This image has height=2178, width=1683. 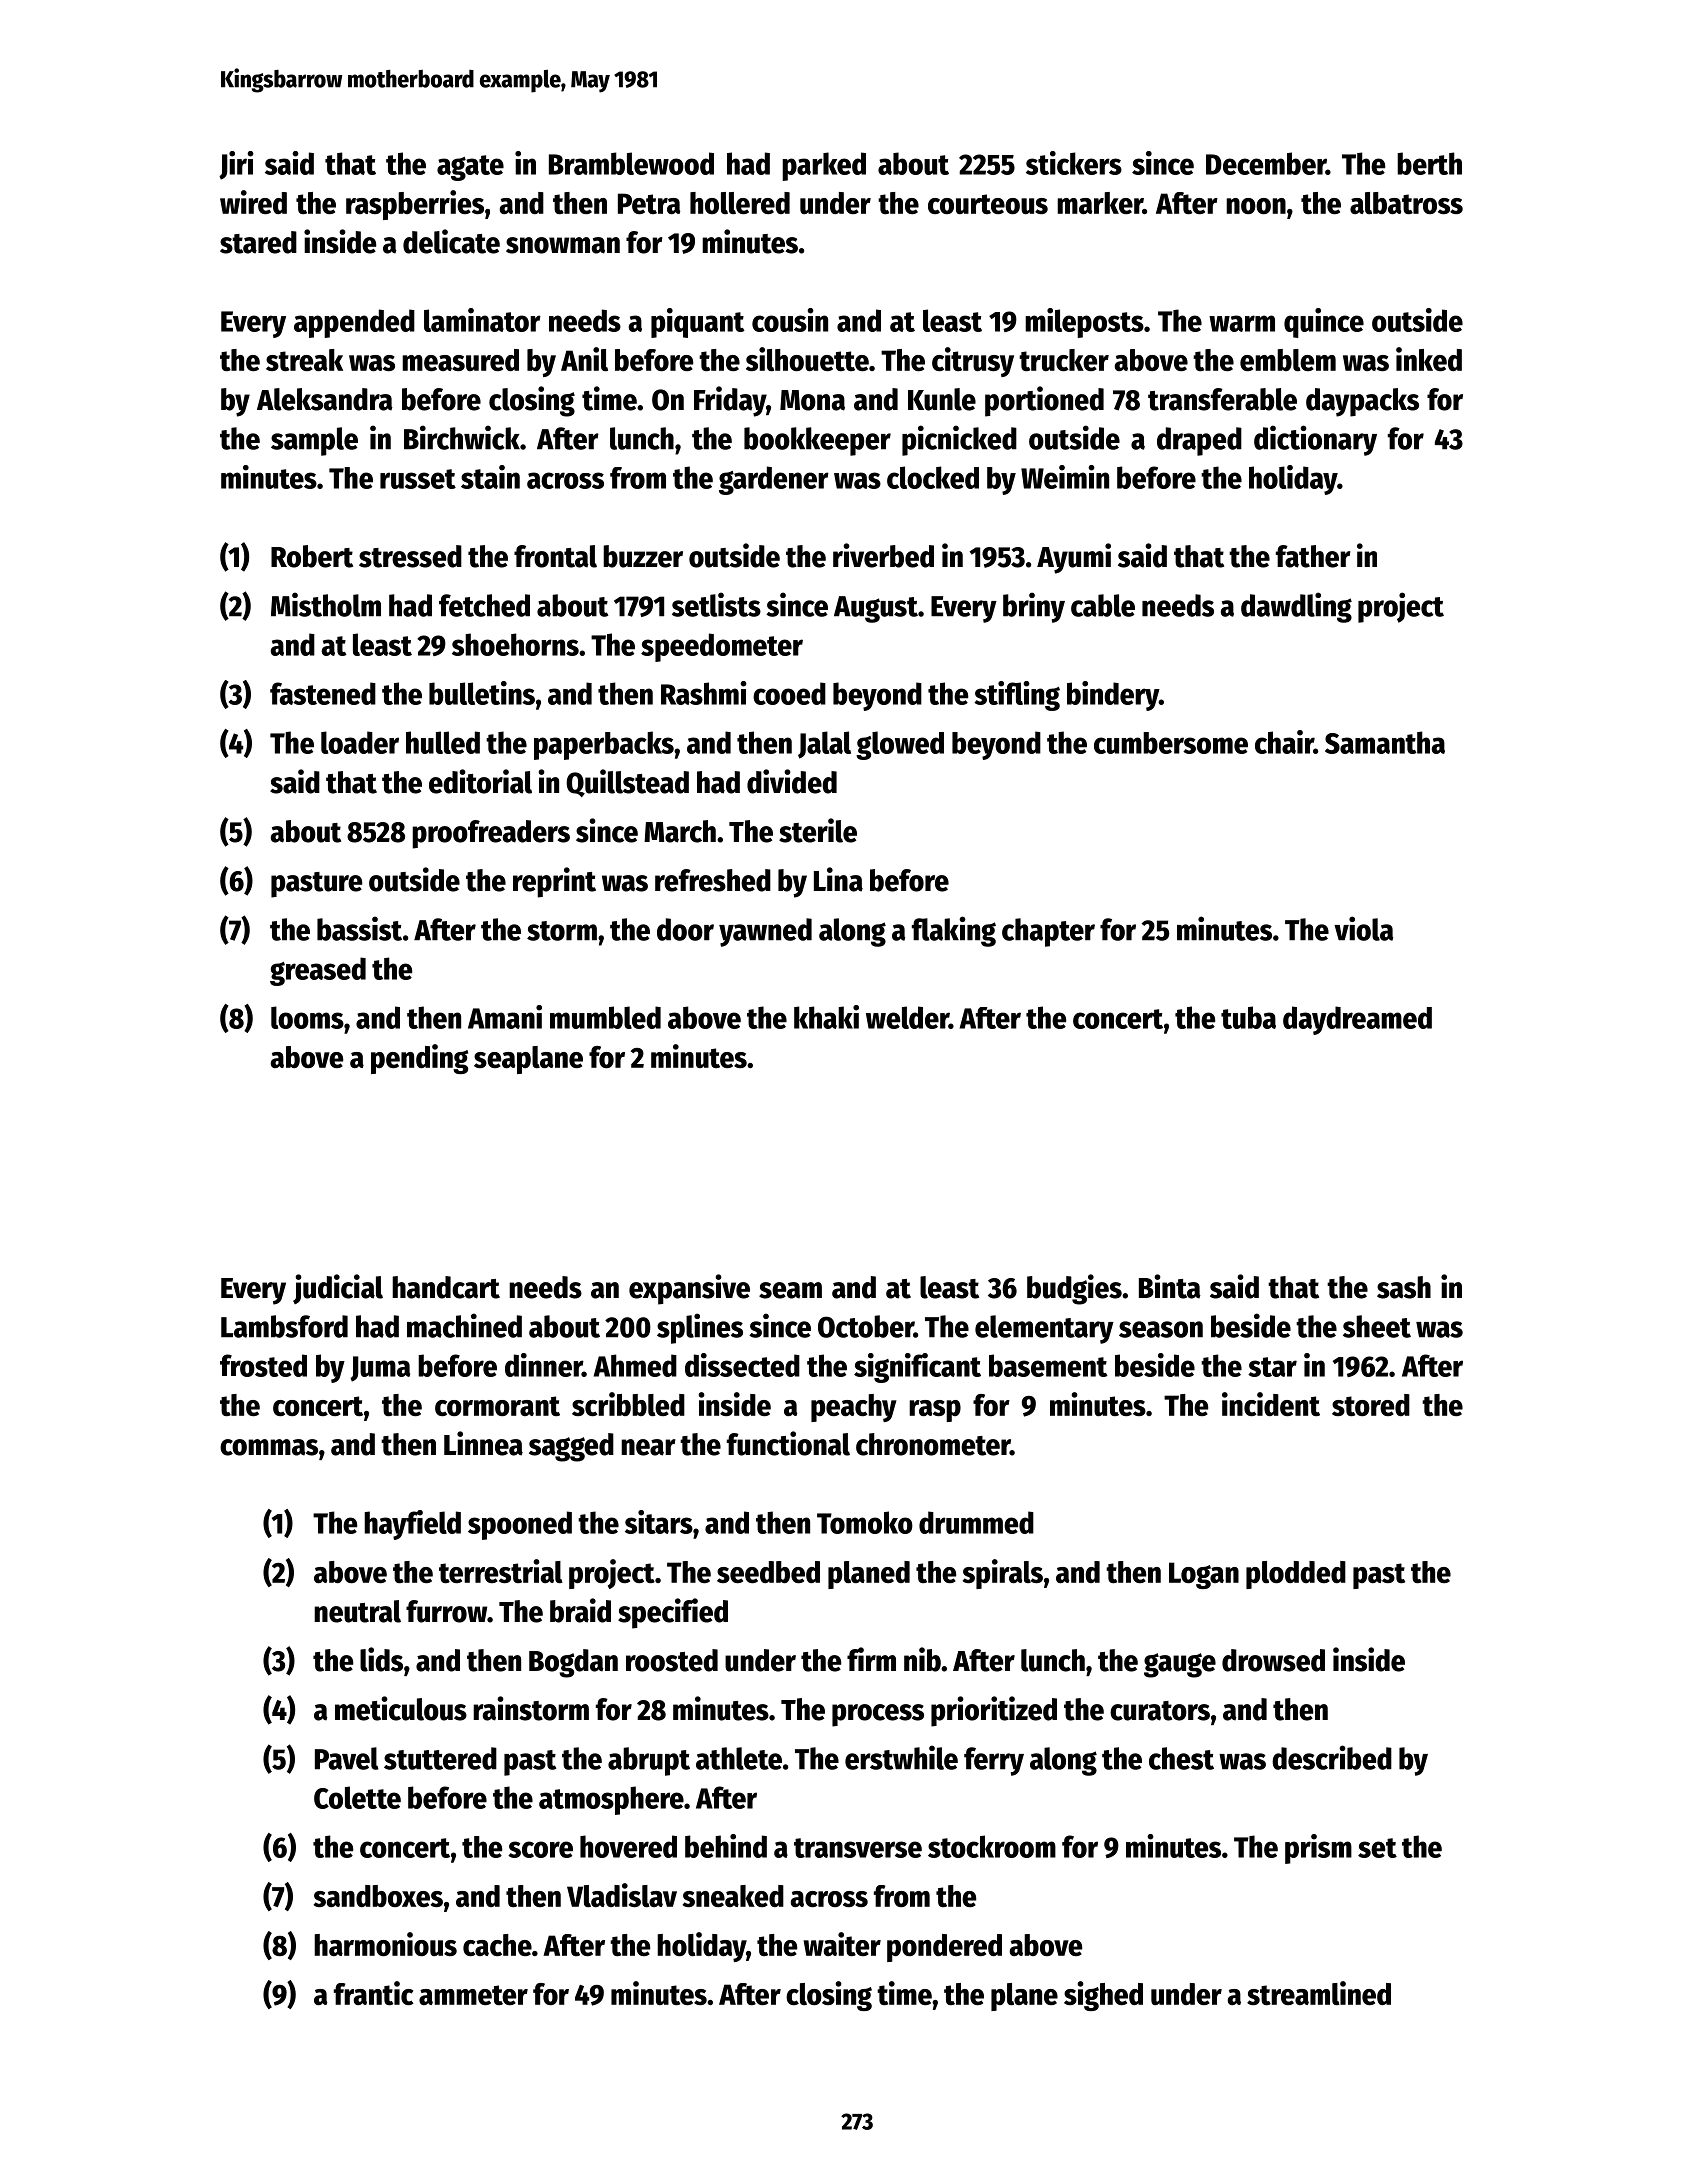 What do you see at coordinates (584, 359) in the image?
I see `Anil` at bounding box center [584, 359].
